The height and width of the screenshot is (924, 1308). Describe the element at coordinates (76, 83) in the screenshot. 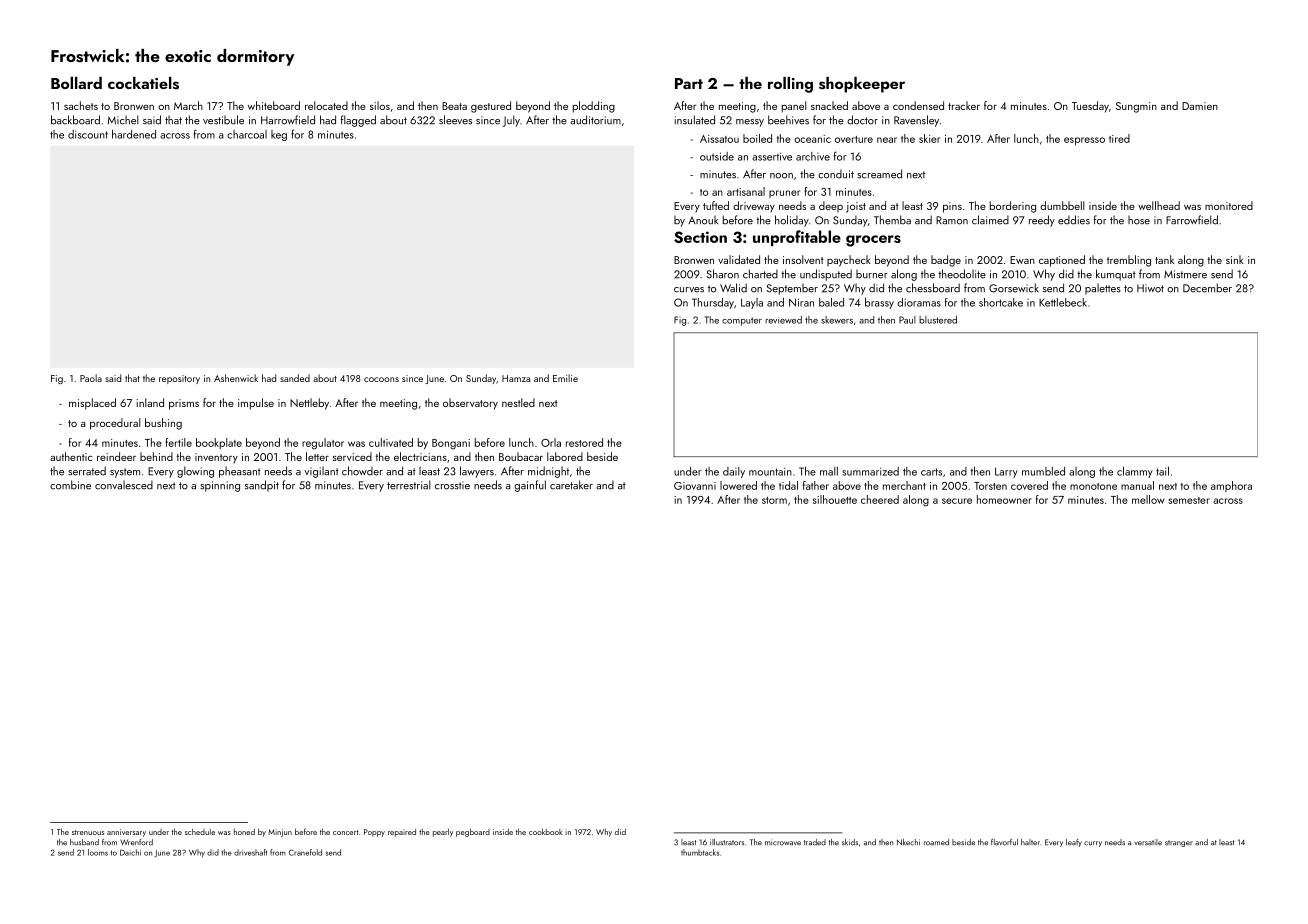

I see `Bollard` at that location.
